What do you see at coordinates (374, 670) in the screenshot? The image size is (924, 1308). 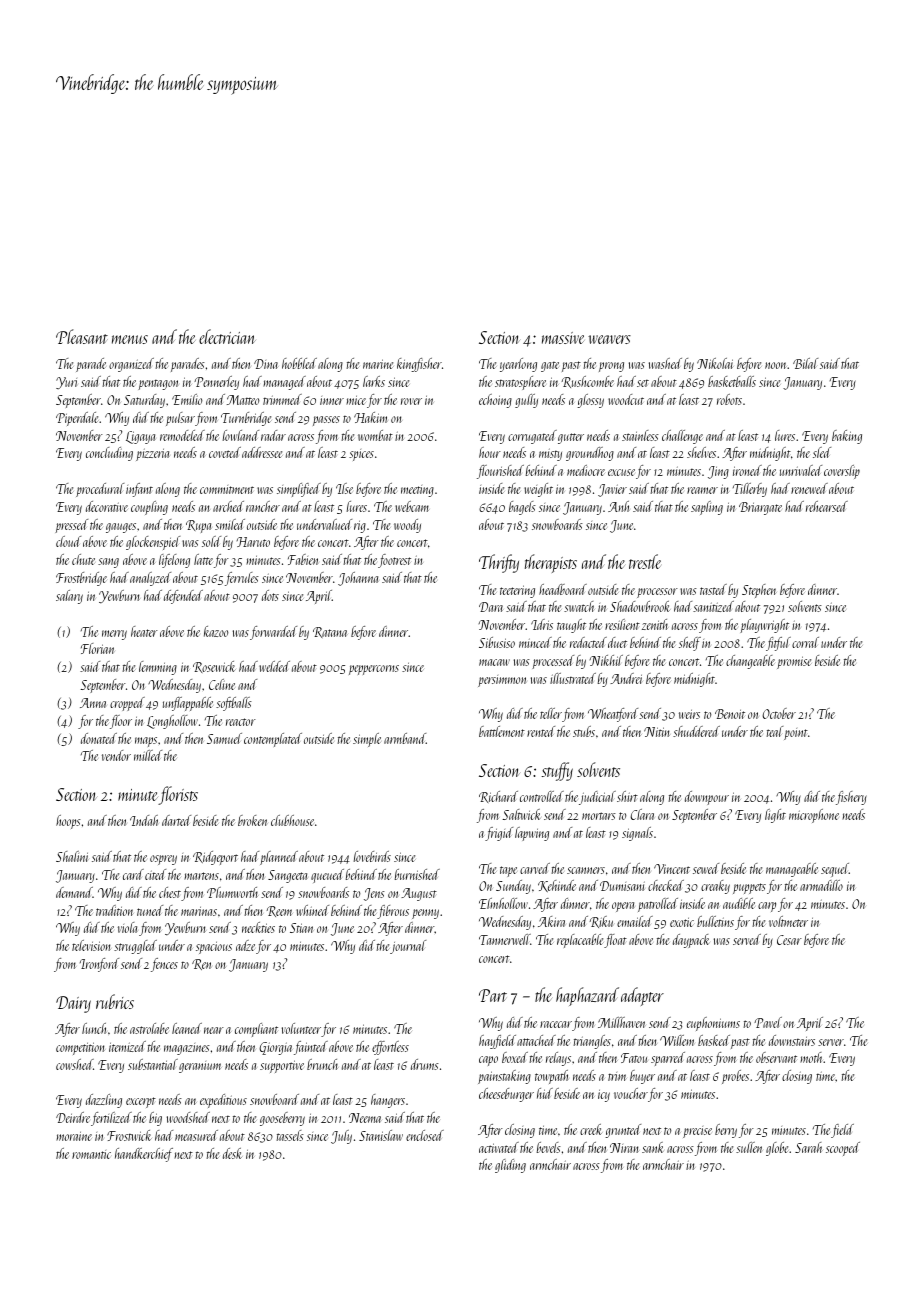 I see `peppercorns` at bounding box center [374, 670].
